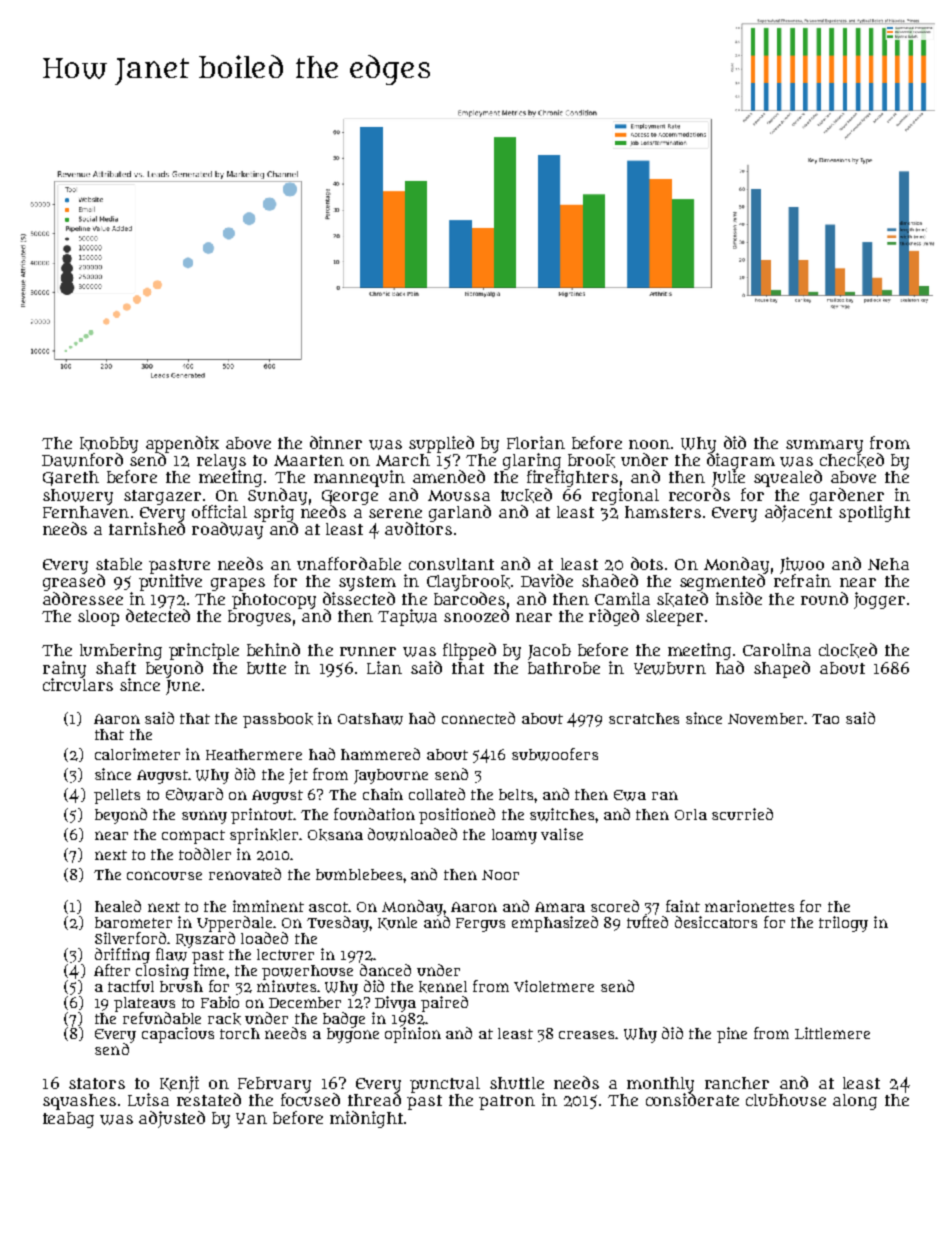 This screenshot has height=1233, width=952. I want to click on Fergus, so click(480, 925).
